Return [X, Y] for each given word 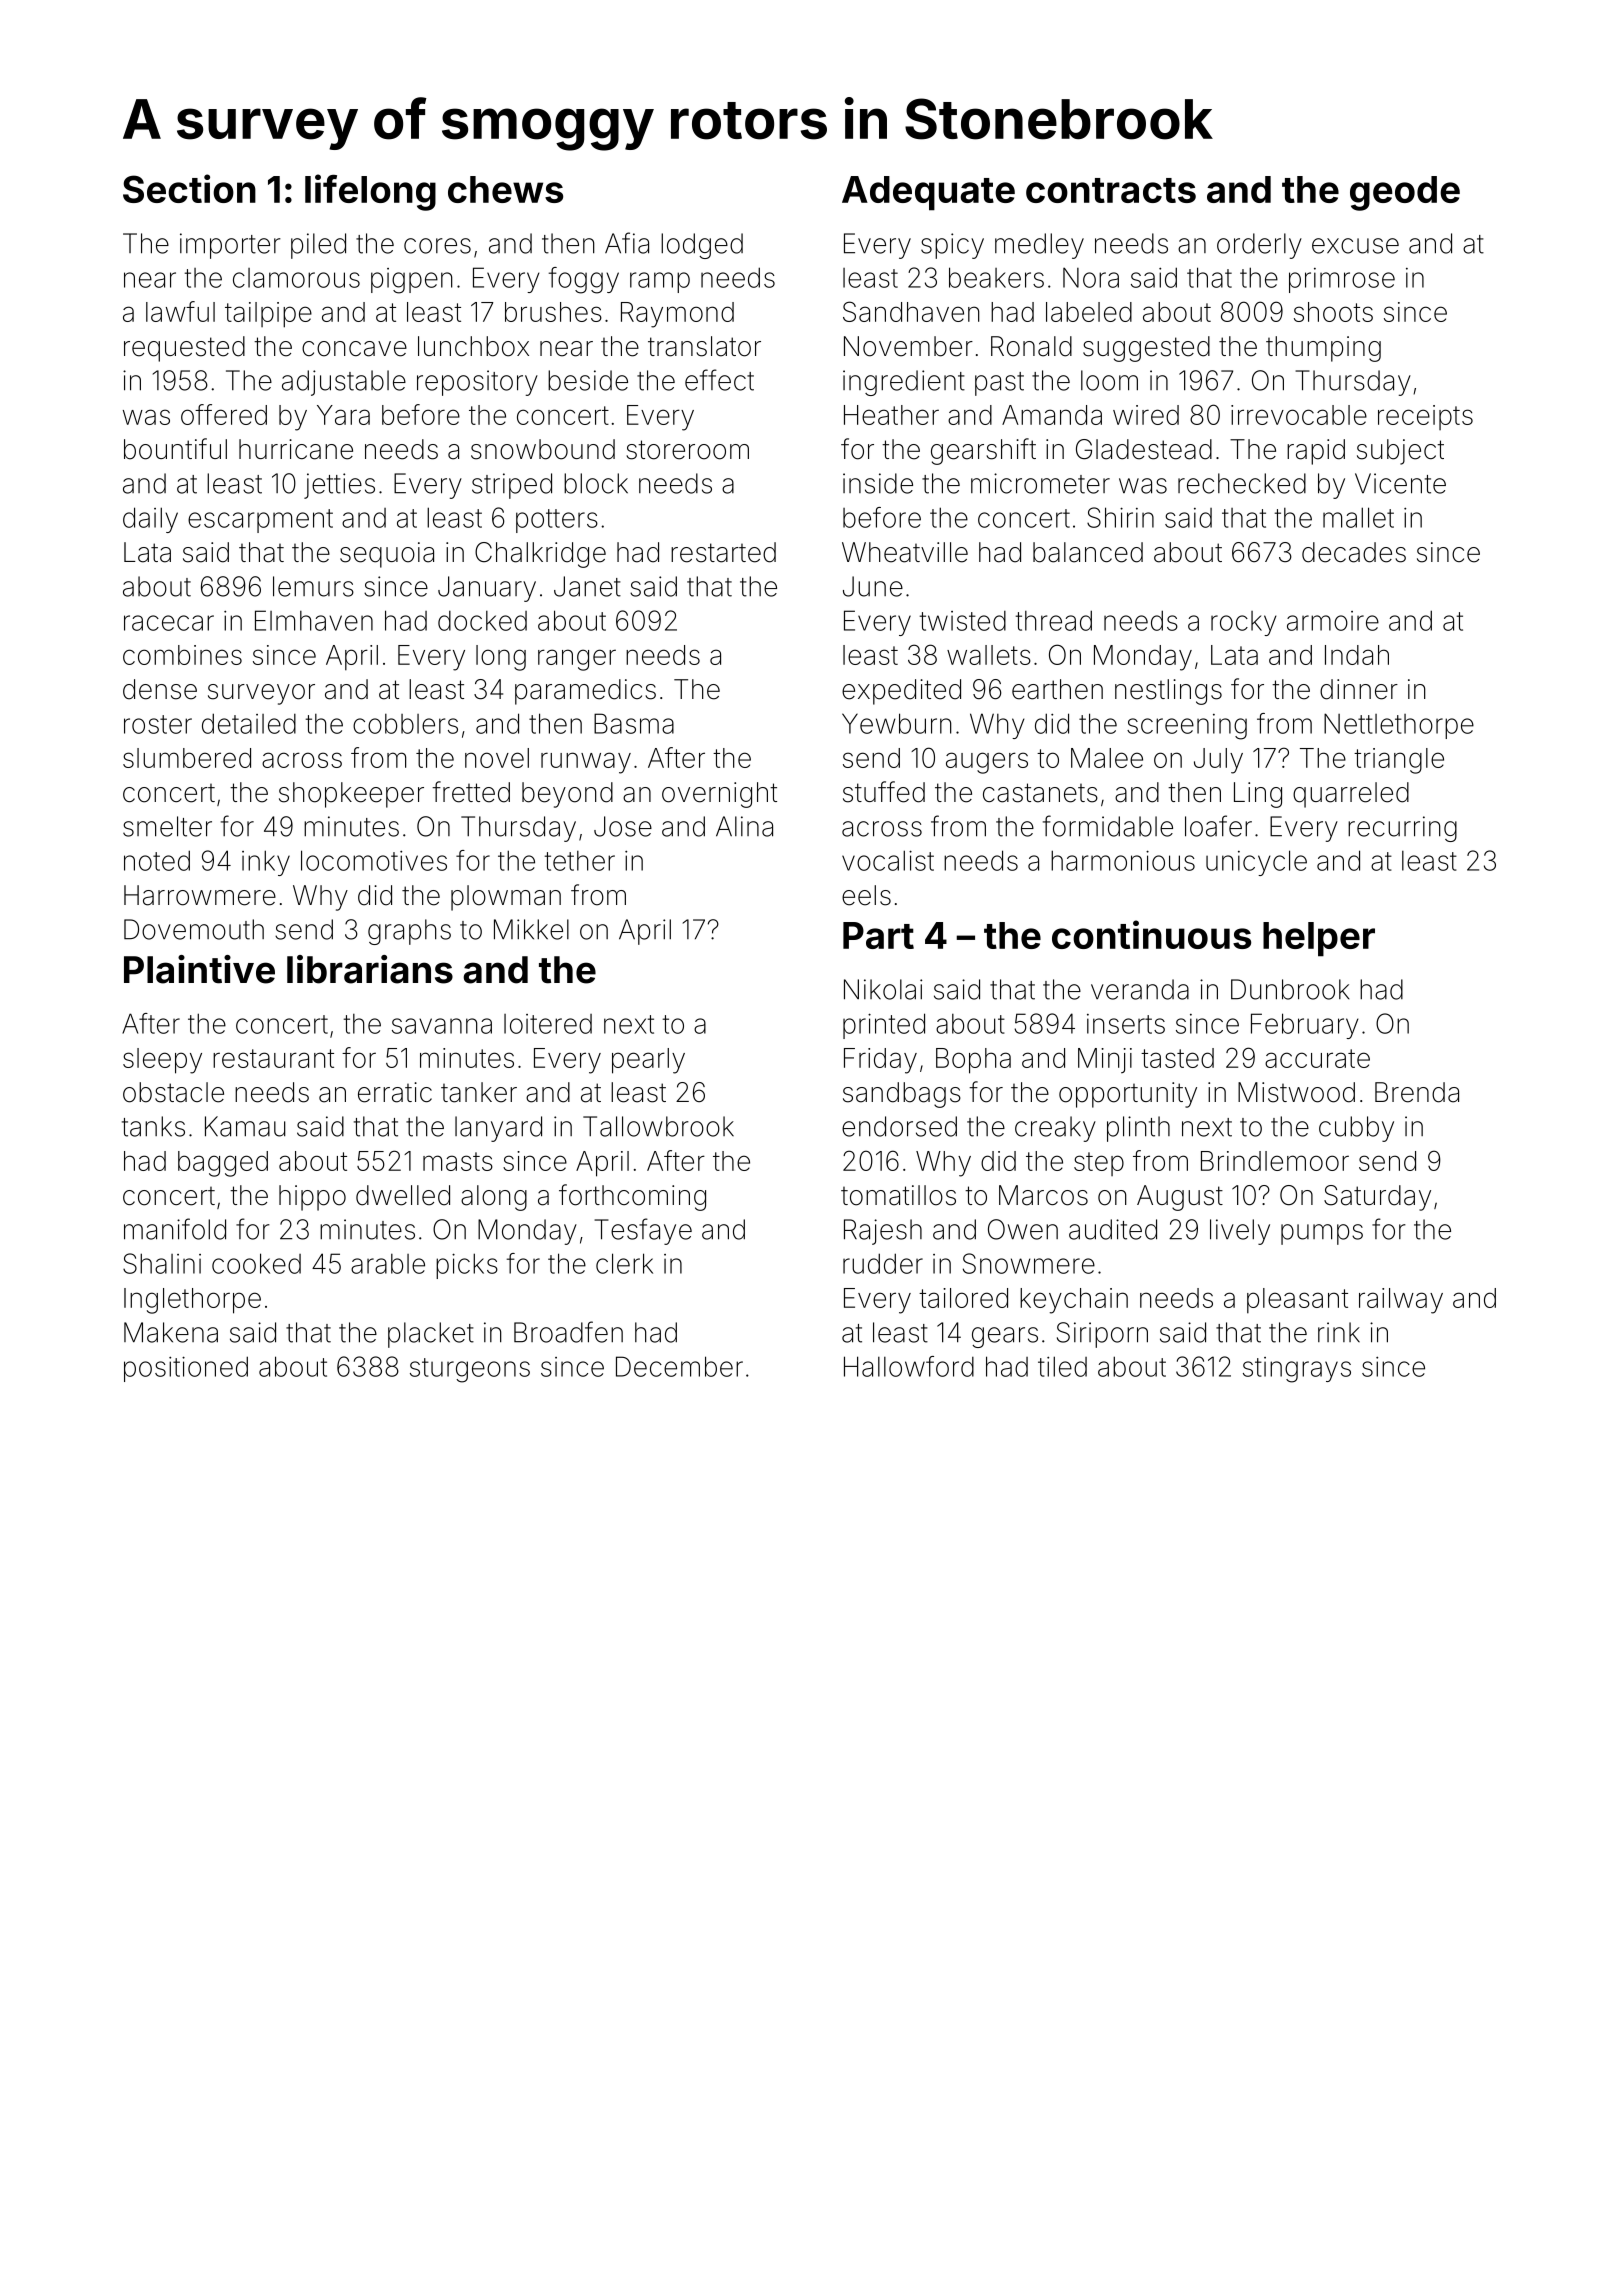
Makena [171, 1332]
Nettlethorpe [1399, 726]
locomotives [374, 860]
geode [1405, 193]
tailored [963, 1298]
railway [1401, 1301]
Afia [627, 243]
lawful [180, 311]
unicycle [1256, 863]
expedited [901, 692]
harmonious [1123, 860]
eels [866, 895]
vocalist [888, 860]
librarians [370, 969]
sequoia [387, 555]
